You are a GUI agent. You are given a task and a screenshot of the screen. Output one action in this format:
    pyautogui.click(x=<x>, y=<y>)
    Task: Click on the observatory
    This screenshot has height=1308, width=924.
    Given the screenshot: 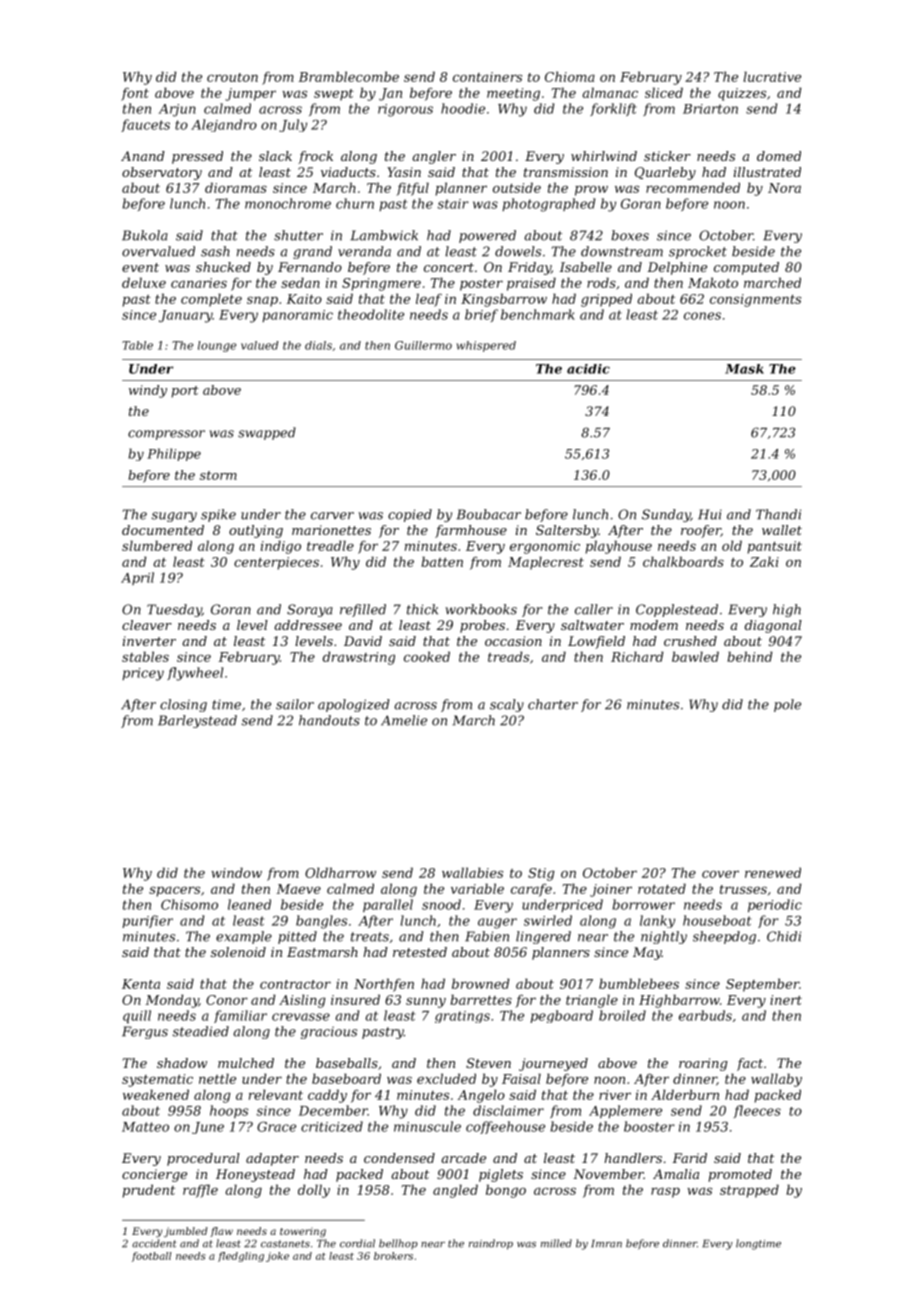 What is the action you would take?
    pyautogui.click(x=162, y=173)
